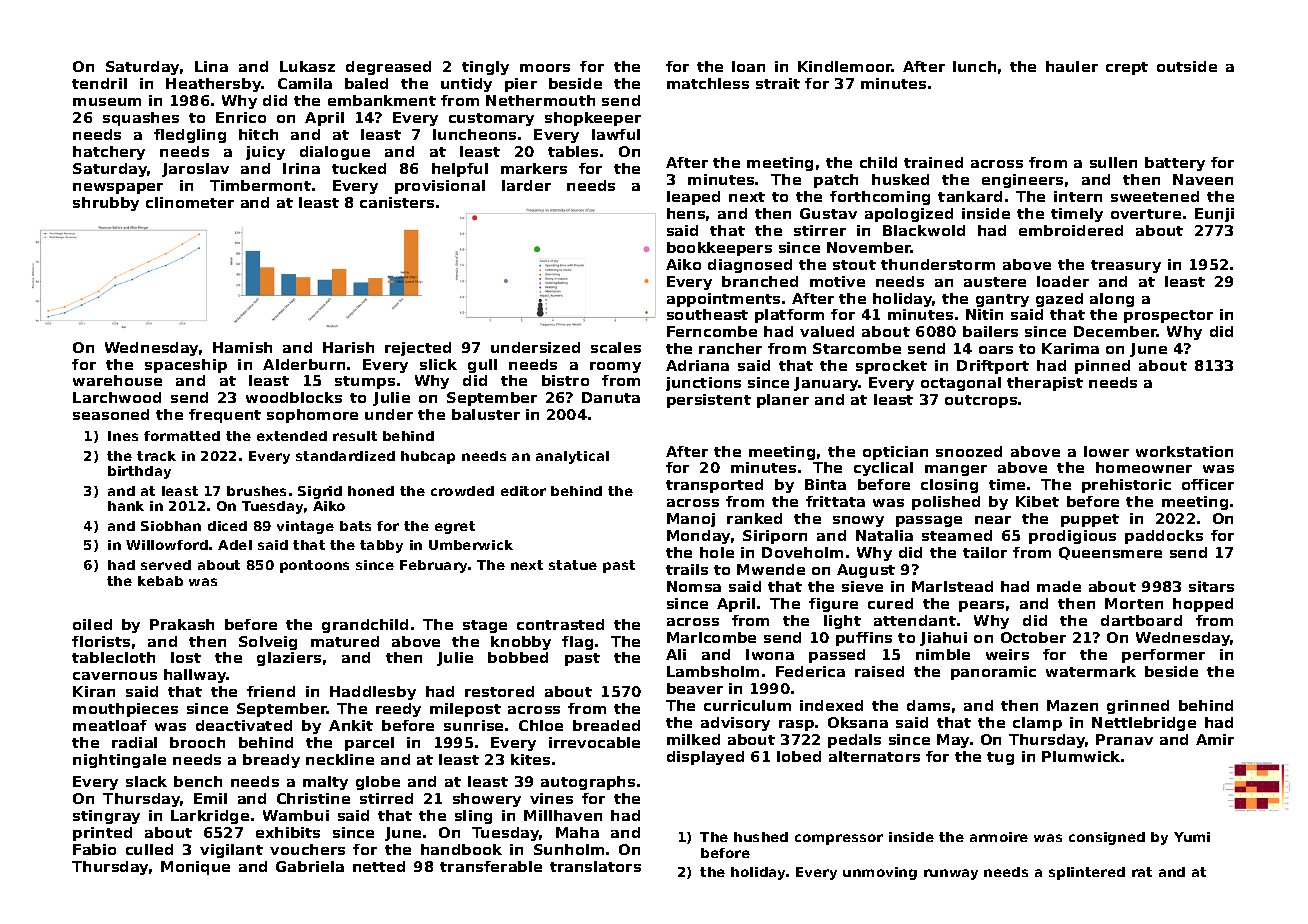  Describe the element at coordinates (577, 643) in the screenshot. I see `flag` at that location.
